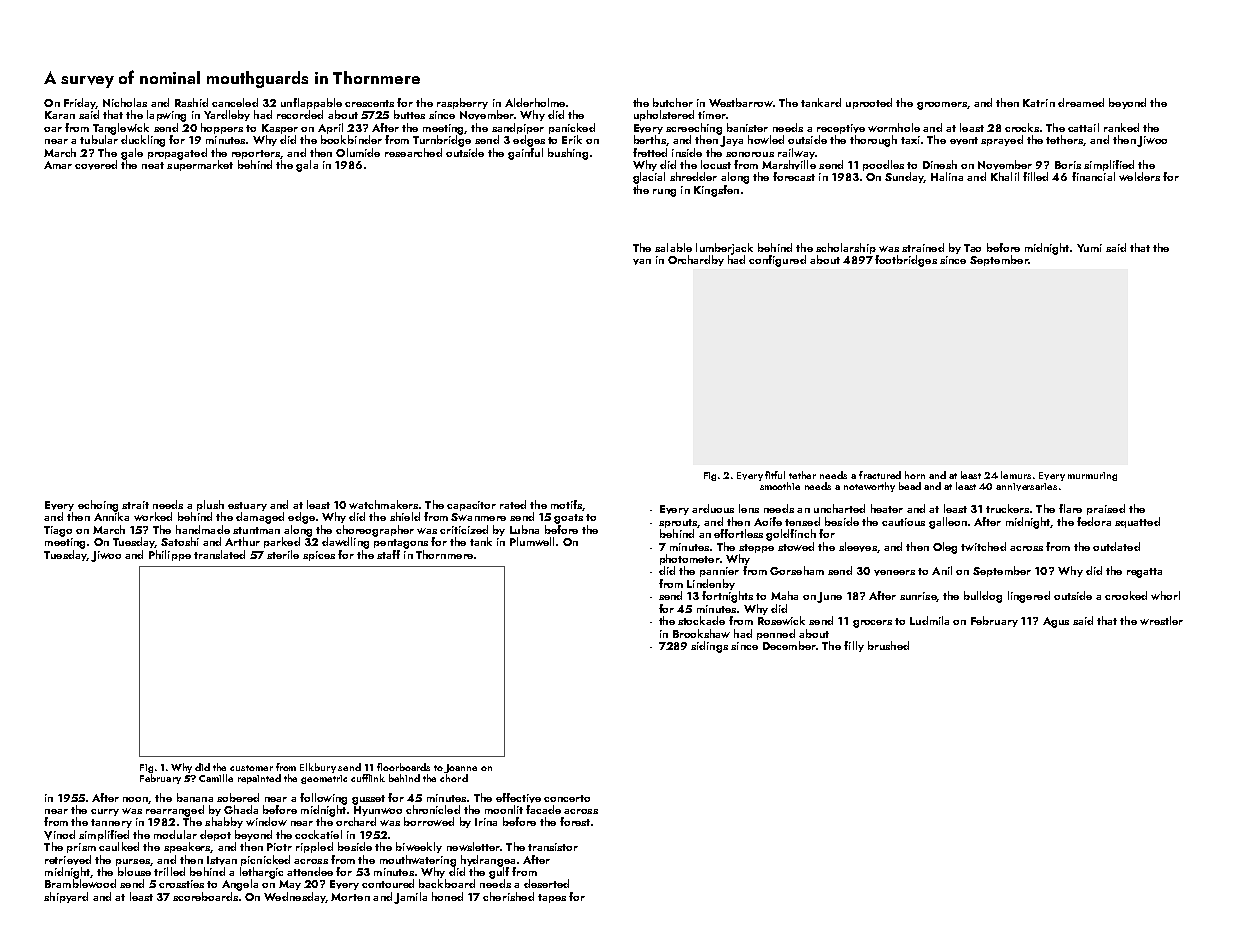  What do you see at coordinates (314, 847) in the page?
I see `rippled` at bounding box center [314, 847].
